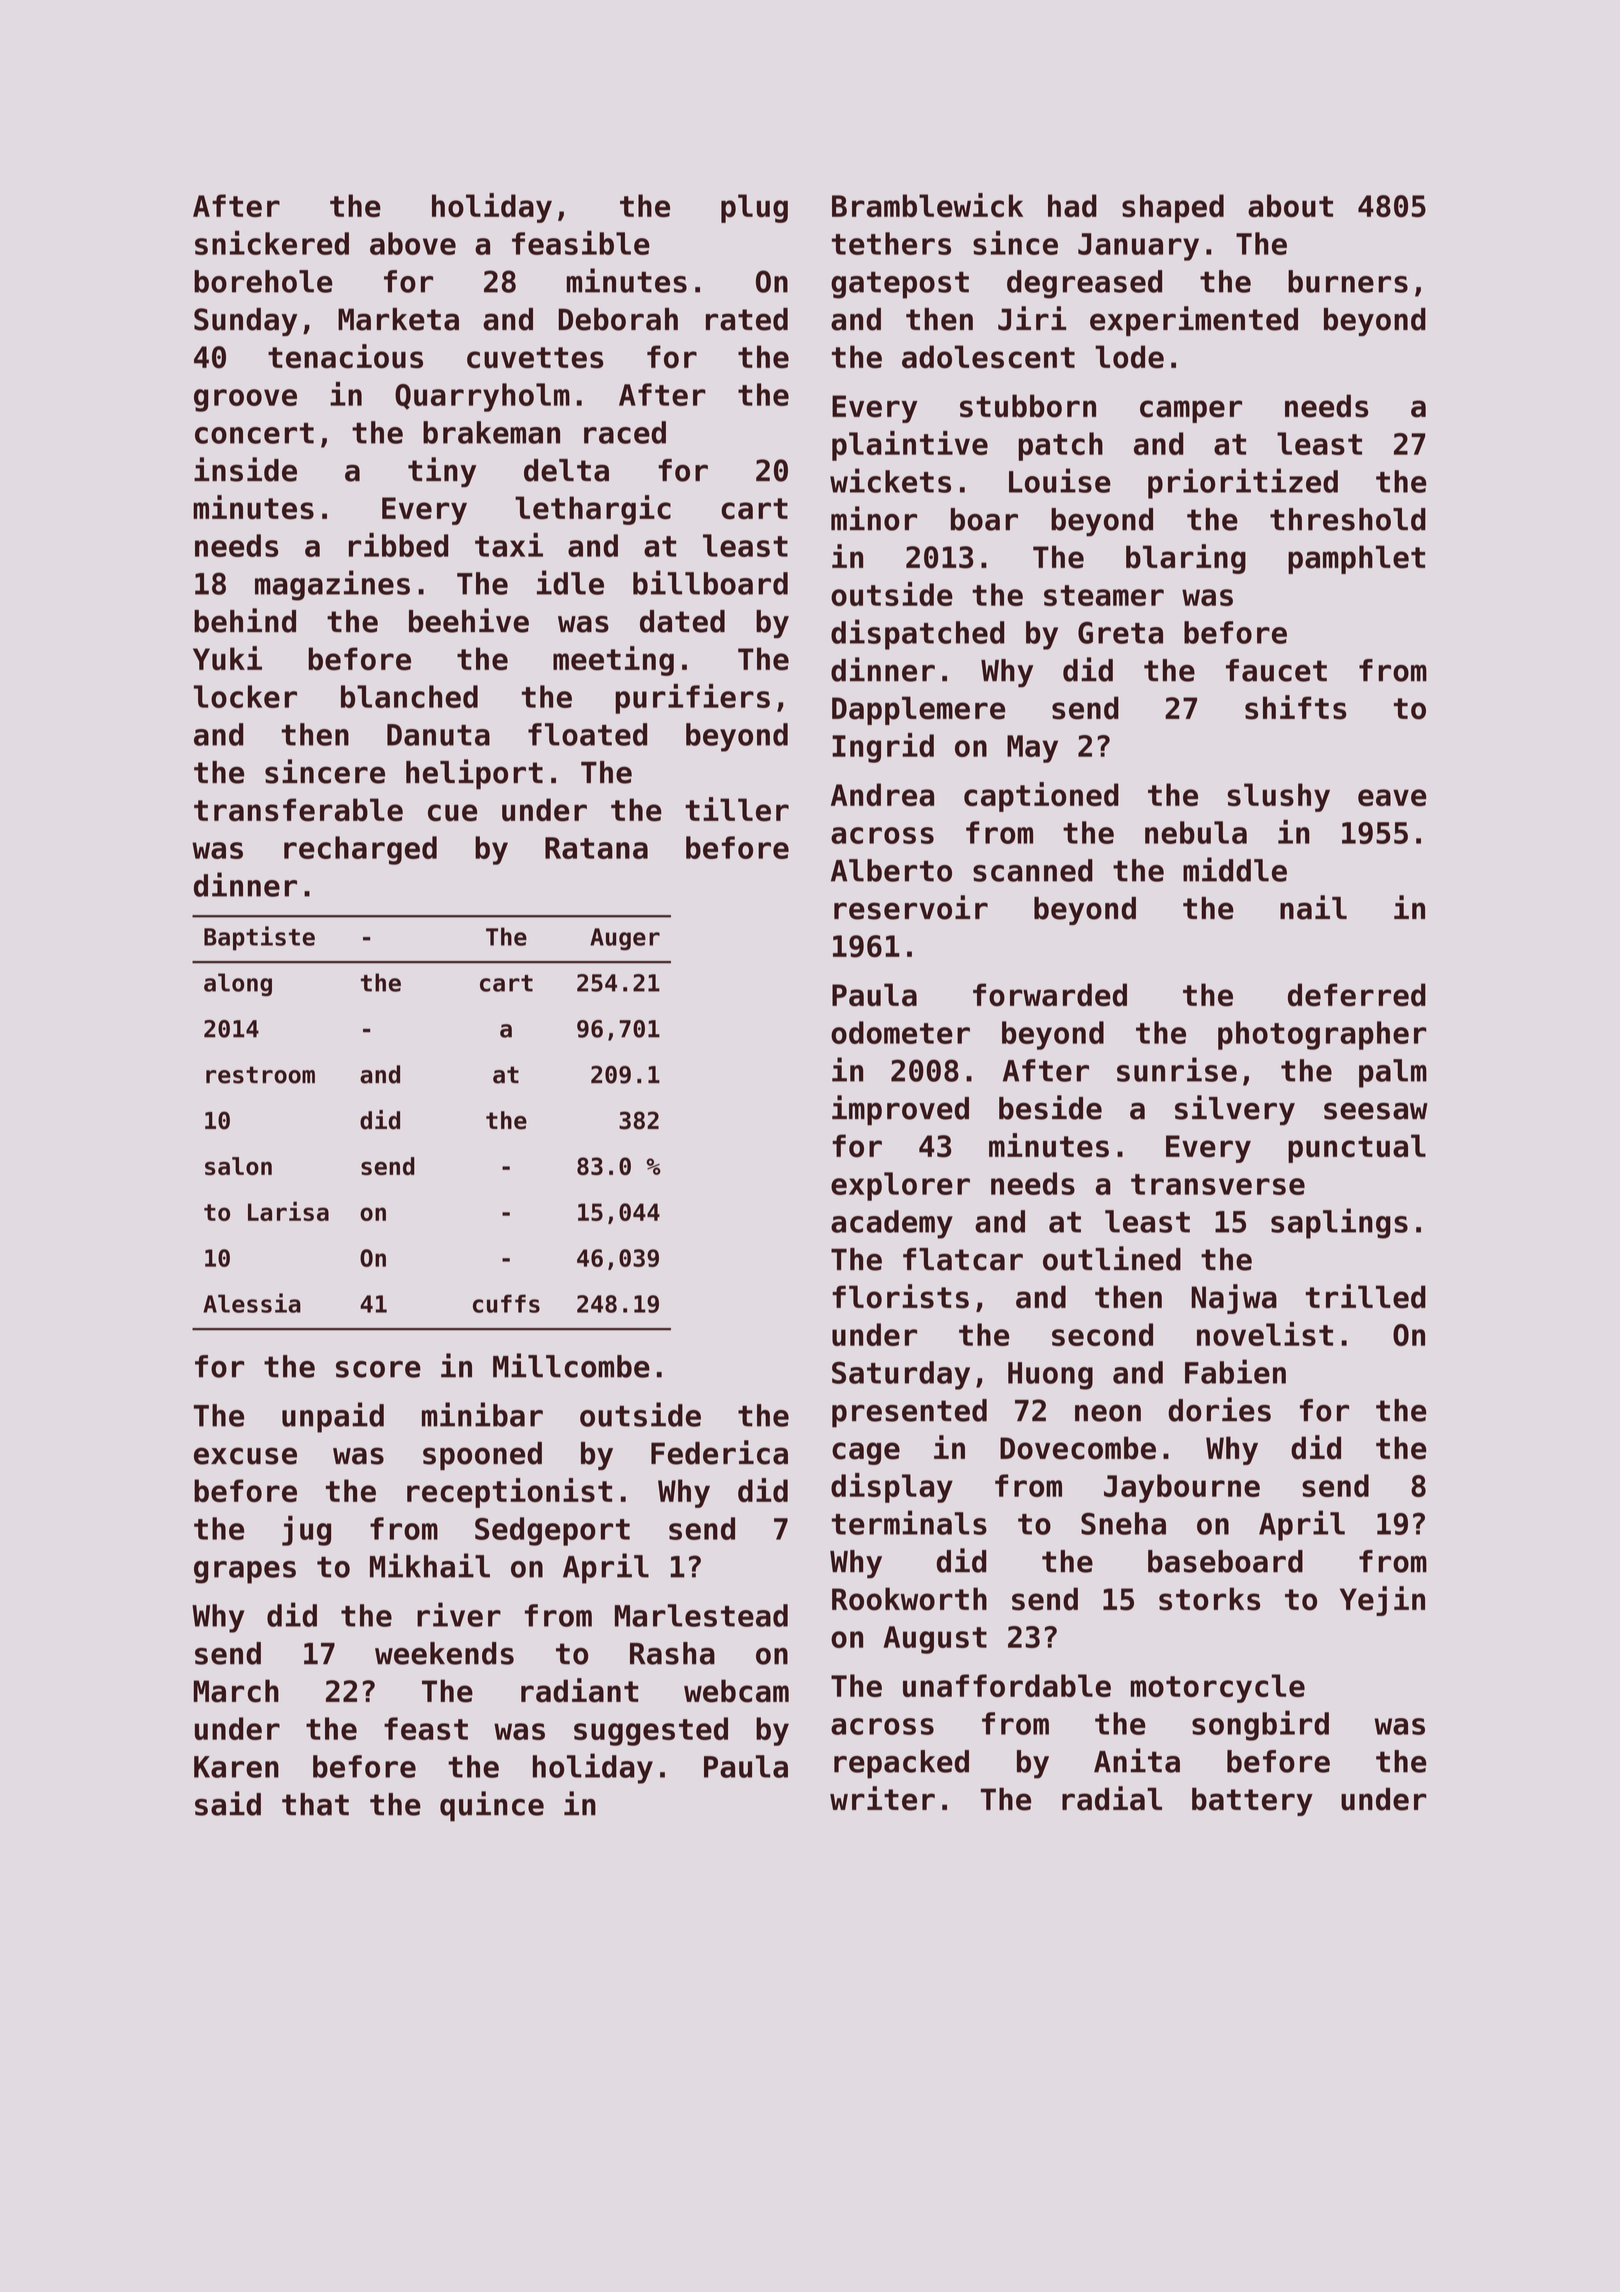 The width and height of the screenshot is (1620, 2292). What do you see at coordinates (413, 243) in the screenshot?
I see `above` at bounding box center [413, 243].
